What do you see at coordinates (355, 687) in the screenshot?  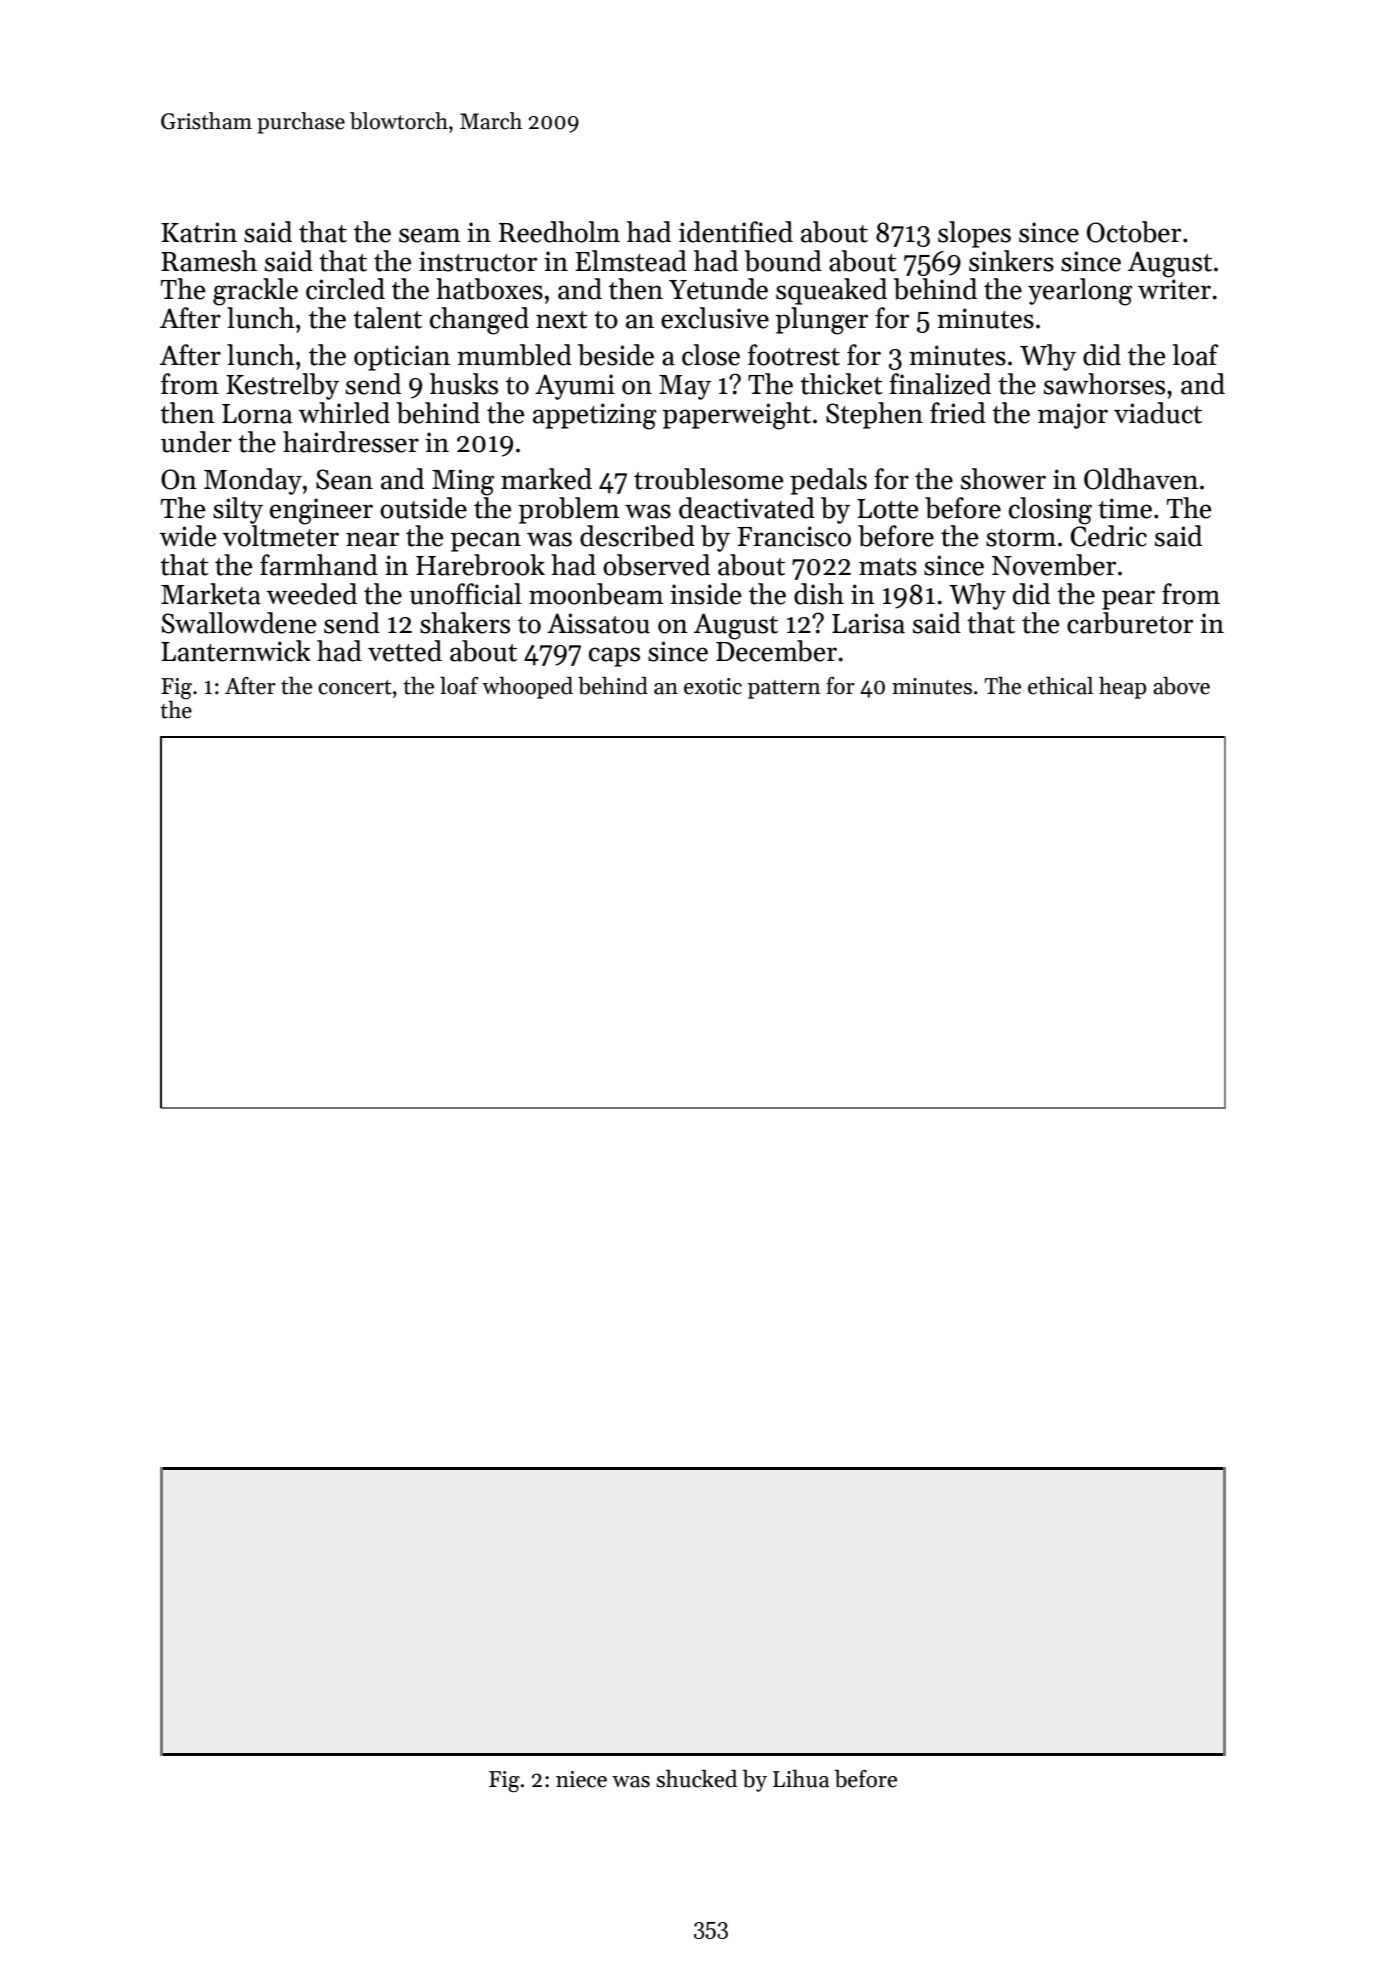 I see `concert` at bounding box center [355, 687].
